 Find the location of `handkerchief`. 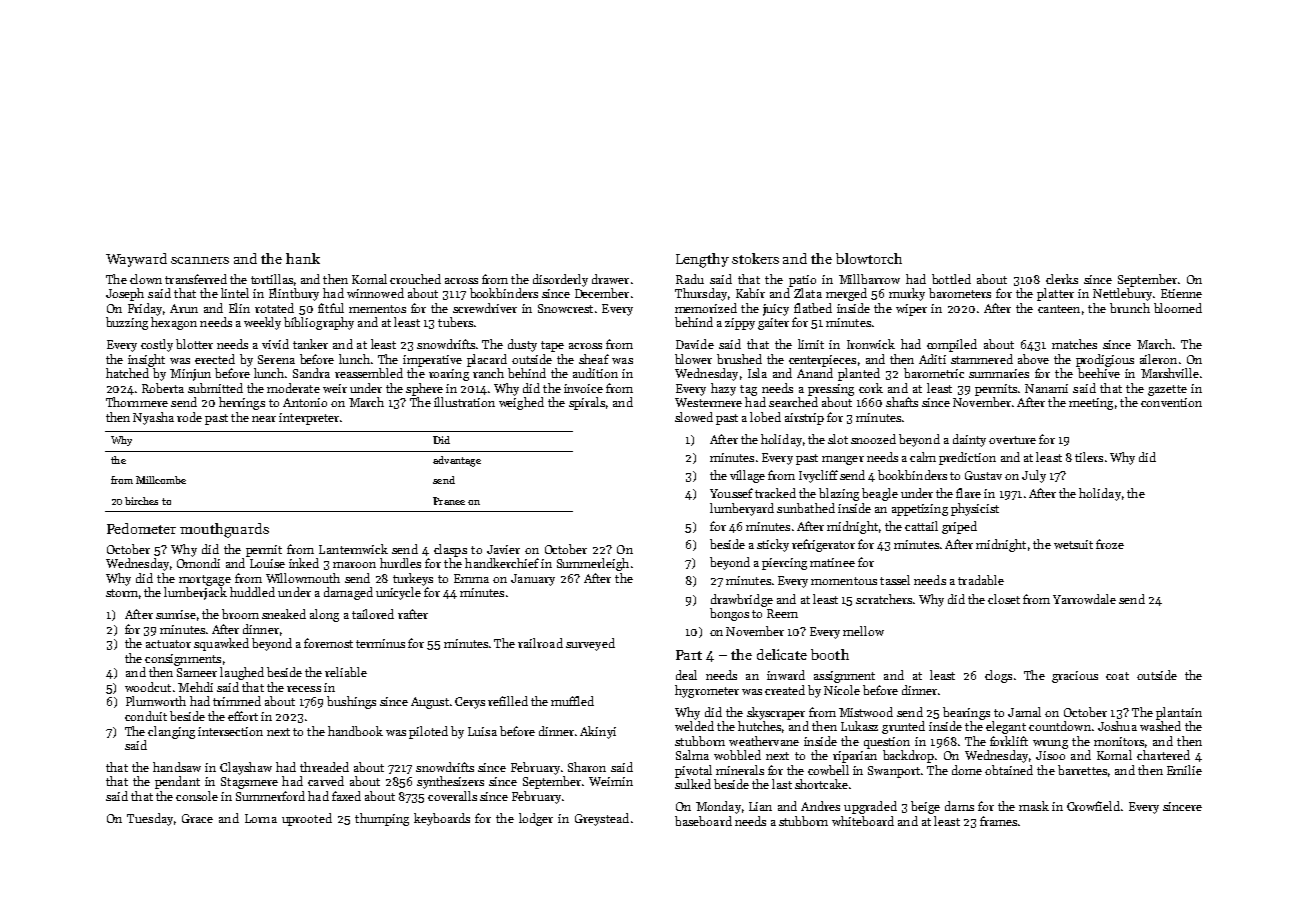

handkerchief is located at coordinates (502, 563).
